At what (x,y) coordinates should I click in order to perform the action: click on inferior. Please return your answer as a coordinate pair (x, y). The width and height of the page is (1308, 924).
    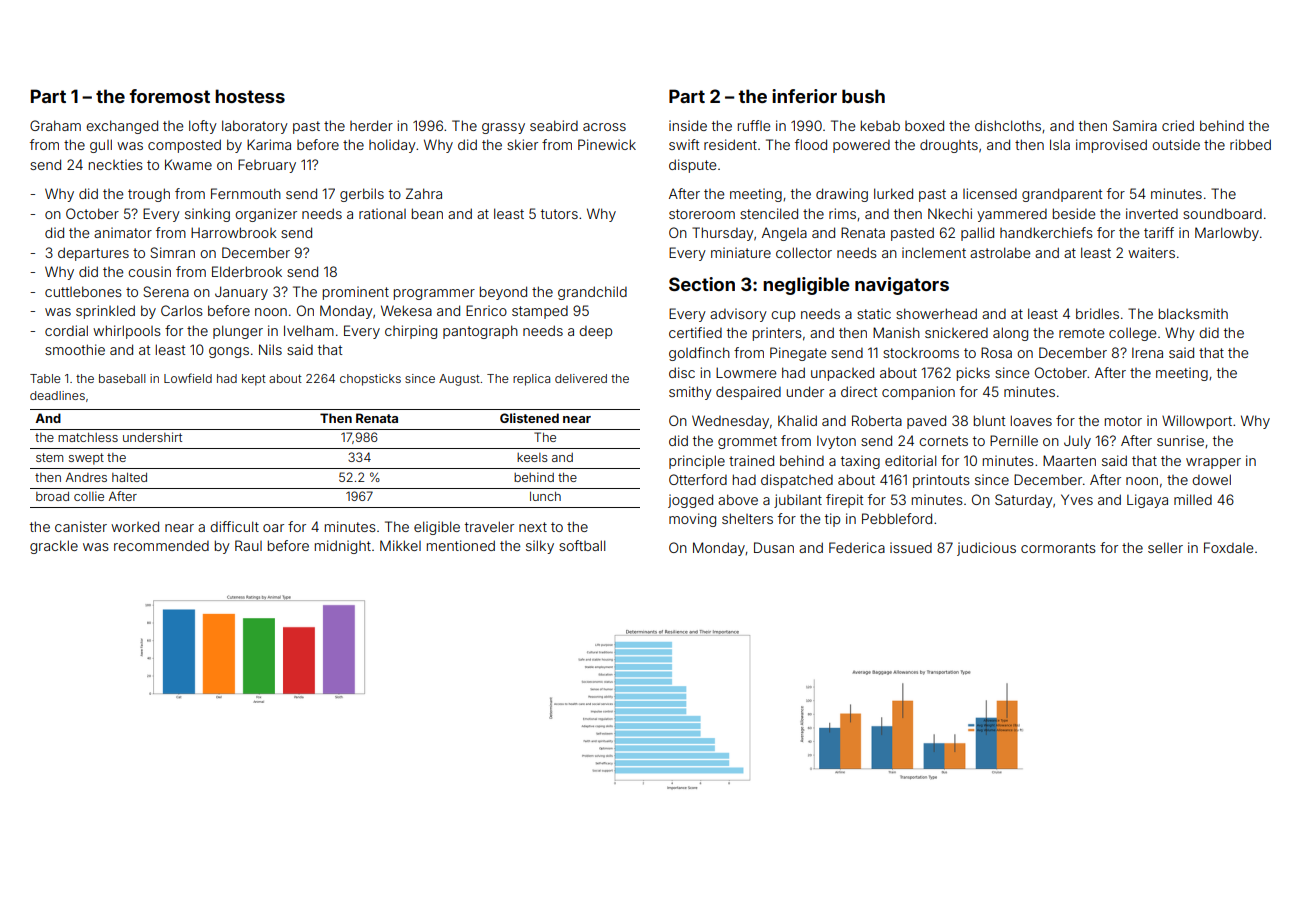
    Looking at the image, I should click on (804, 96).
